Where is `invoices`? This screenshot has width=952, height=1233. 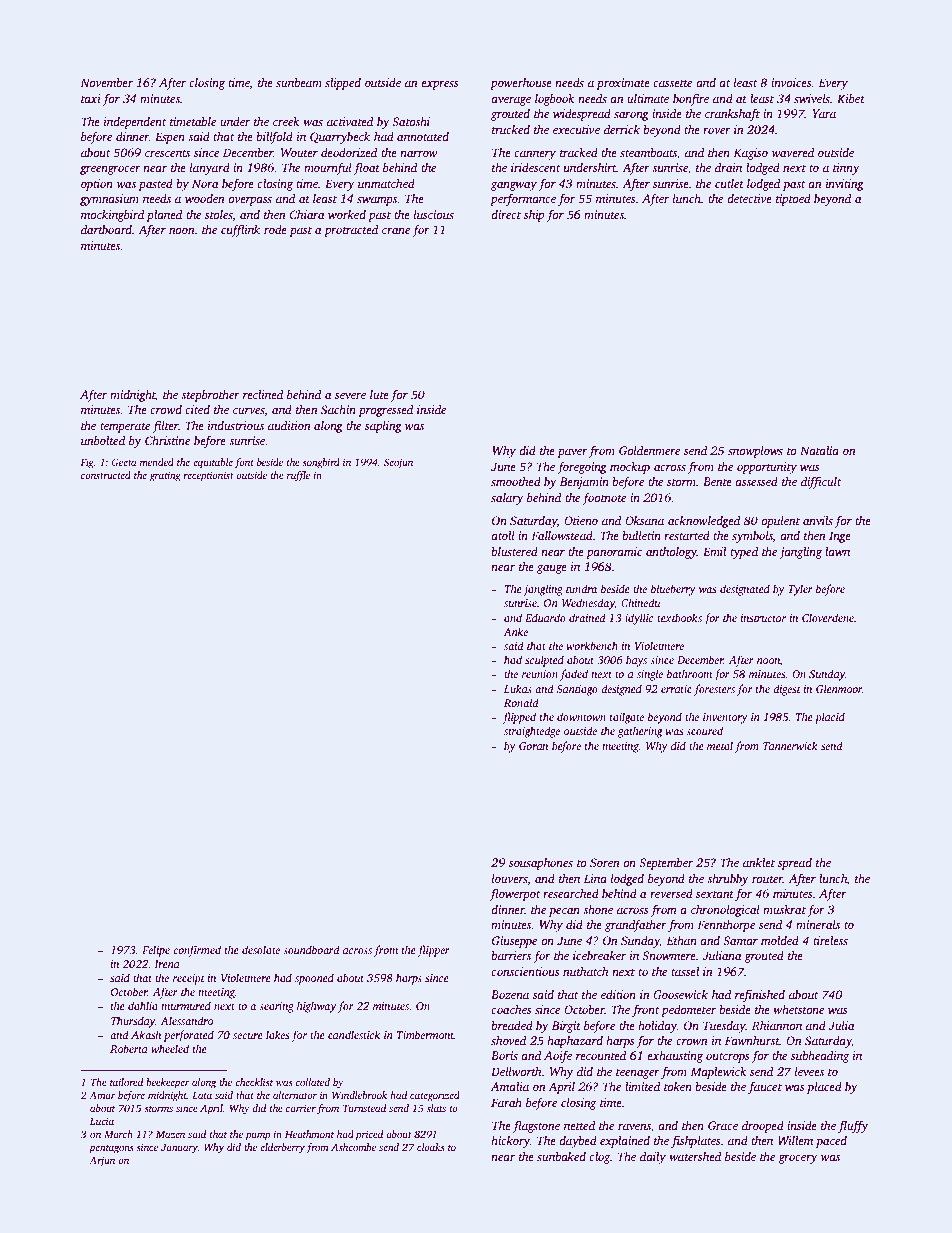 invoices is located at coordinates (791, 82).
